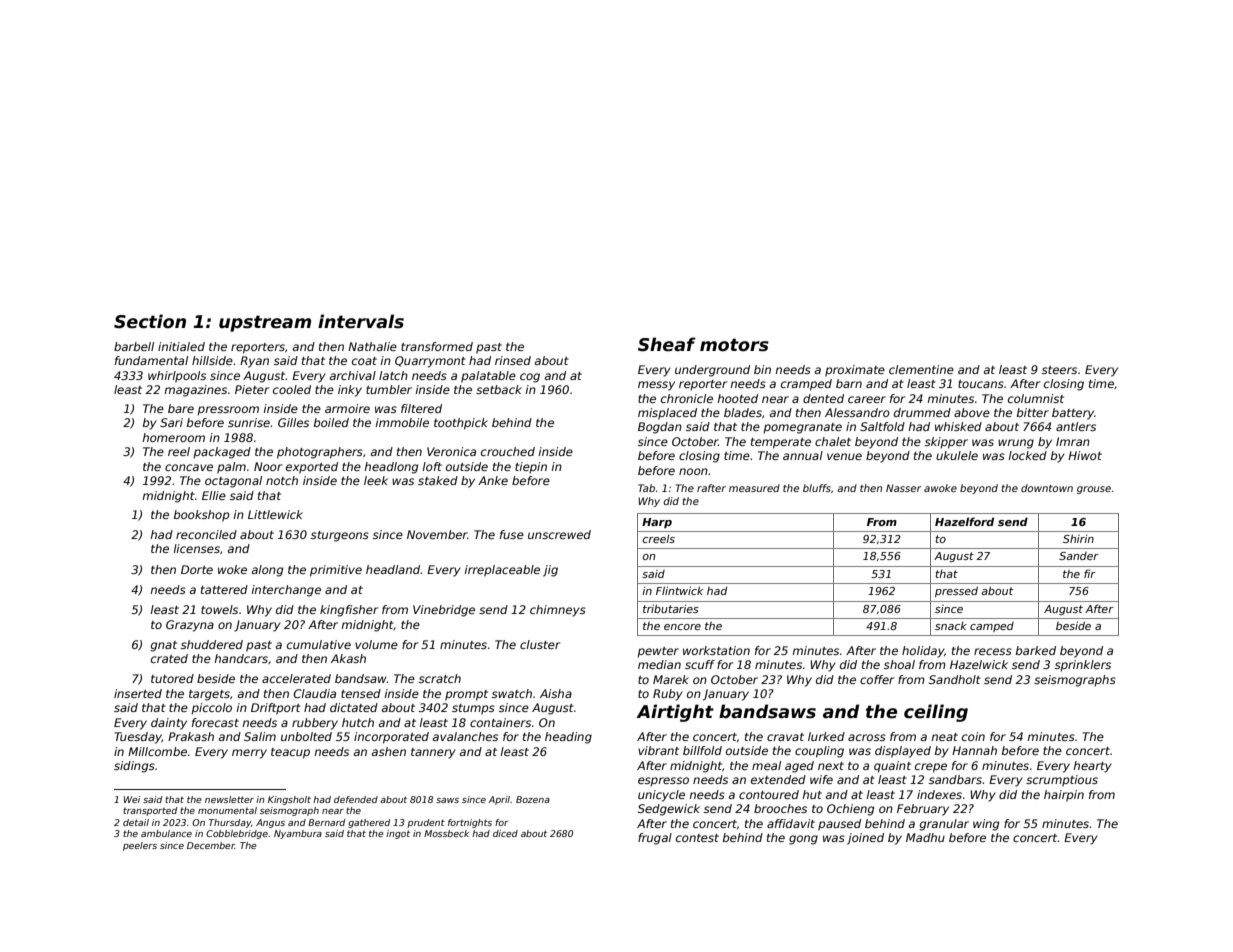  What do you see at coordinates (265, 323) in the image?
I see `upstream` at bounding box center [265, 323].
